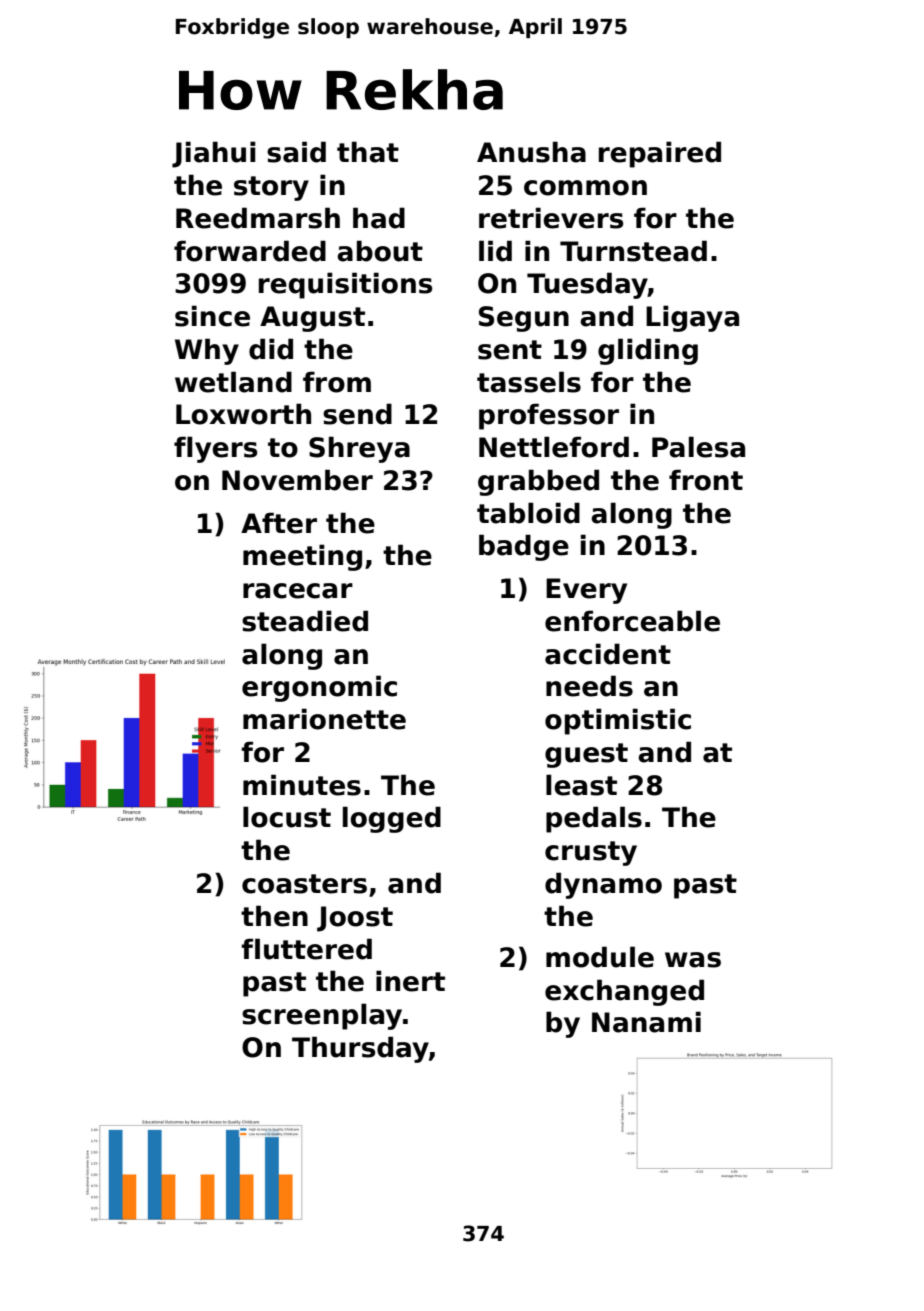 This screenshot has width=924, height=1311. Describe the element at coordinates (633, 251) in the screenshot. I see `Turnstead` at that location.
